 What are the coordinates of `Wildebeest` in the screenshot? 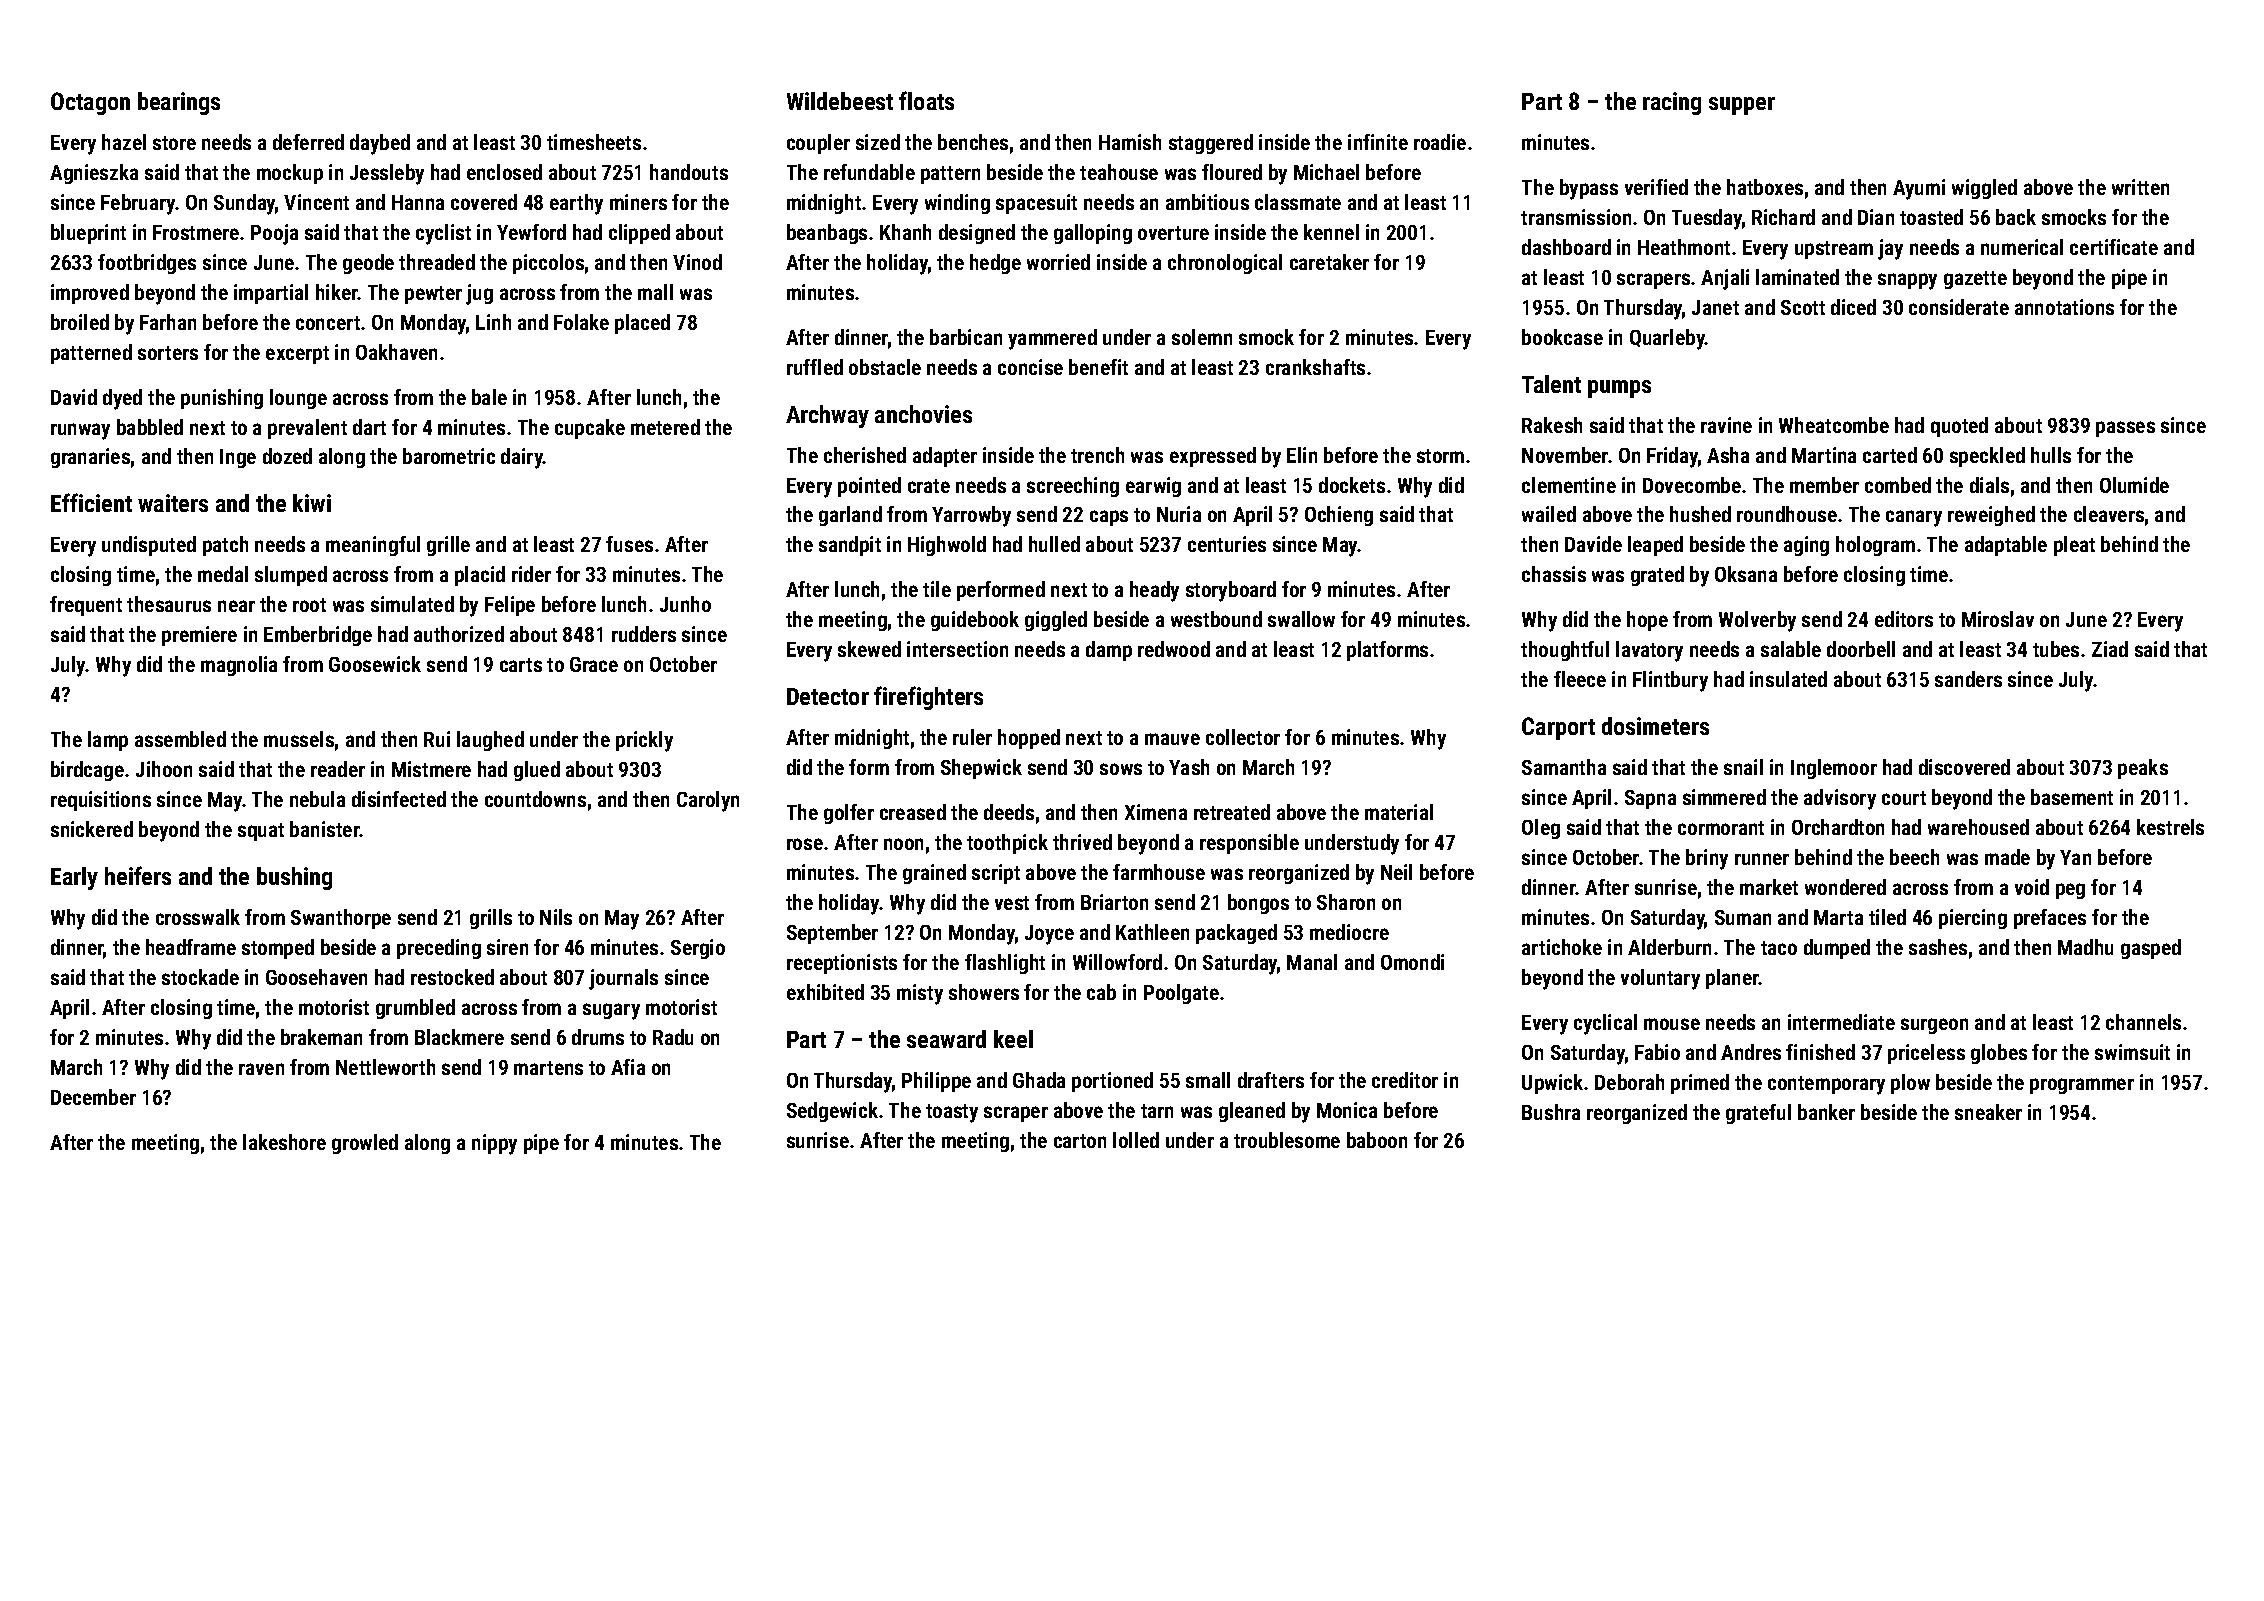 It's located at (840, 101).
